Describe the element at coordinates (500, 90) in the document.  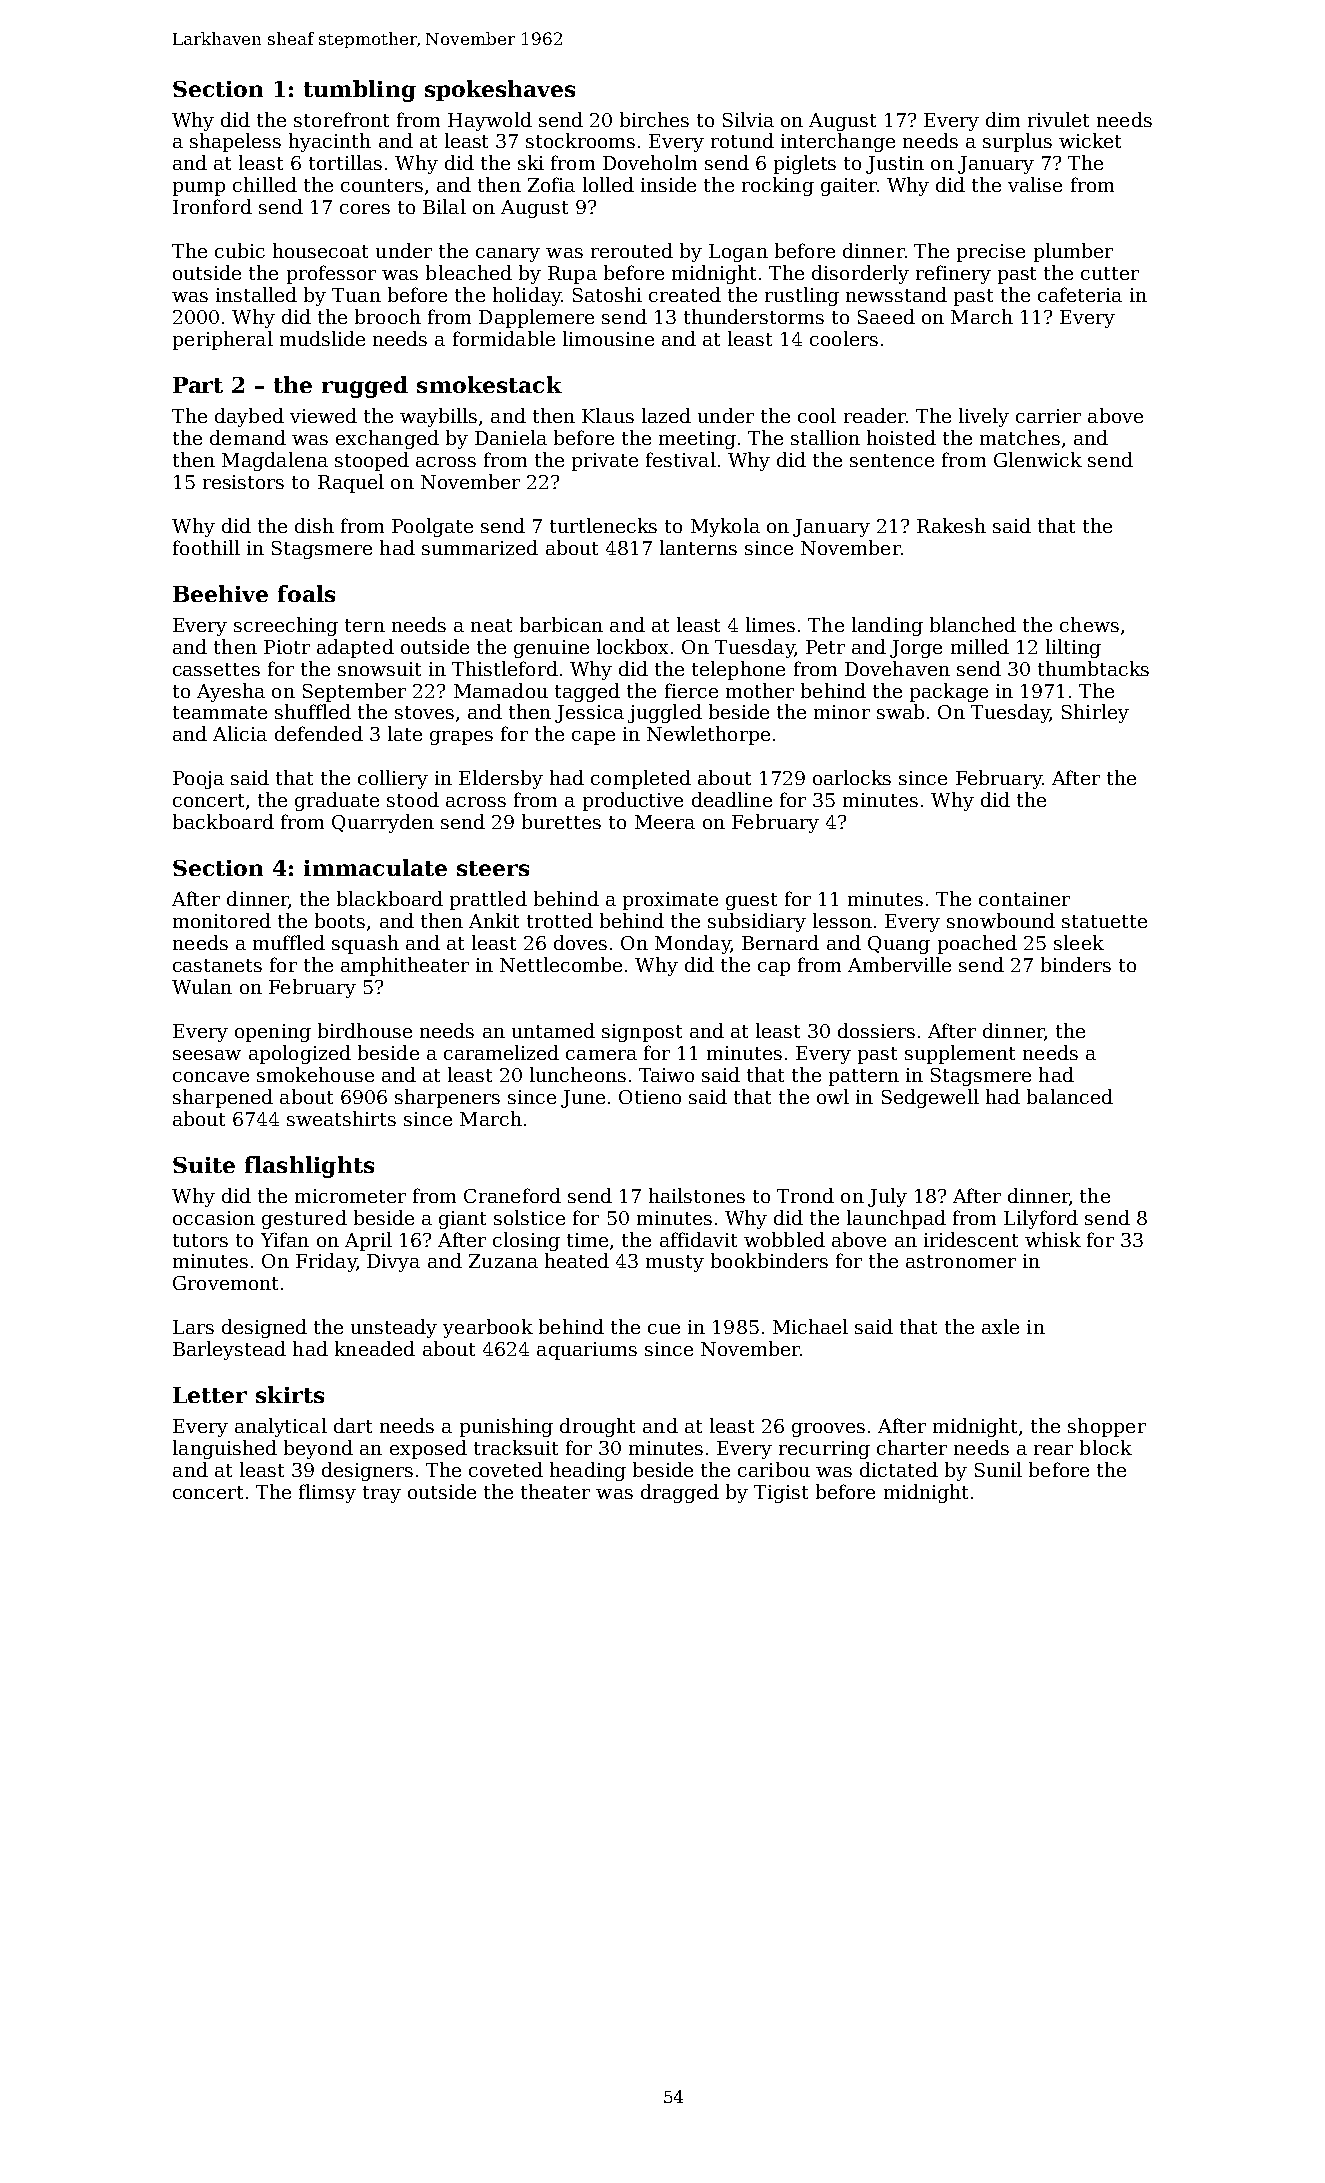
I see `spokeshaves` at that location.
